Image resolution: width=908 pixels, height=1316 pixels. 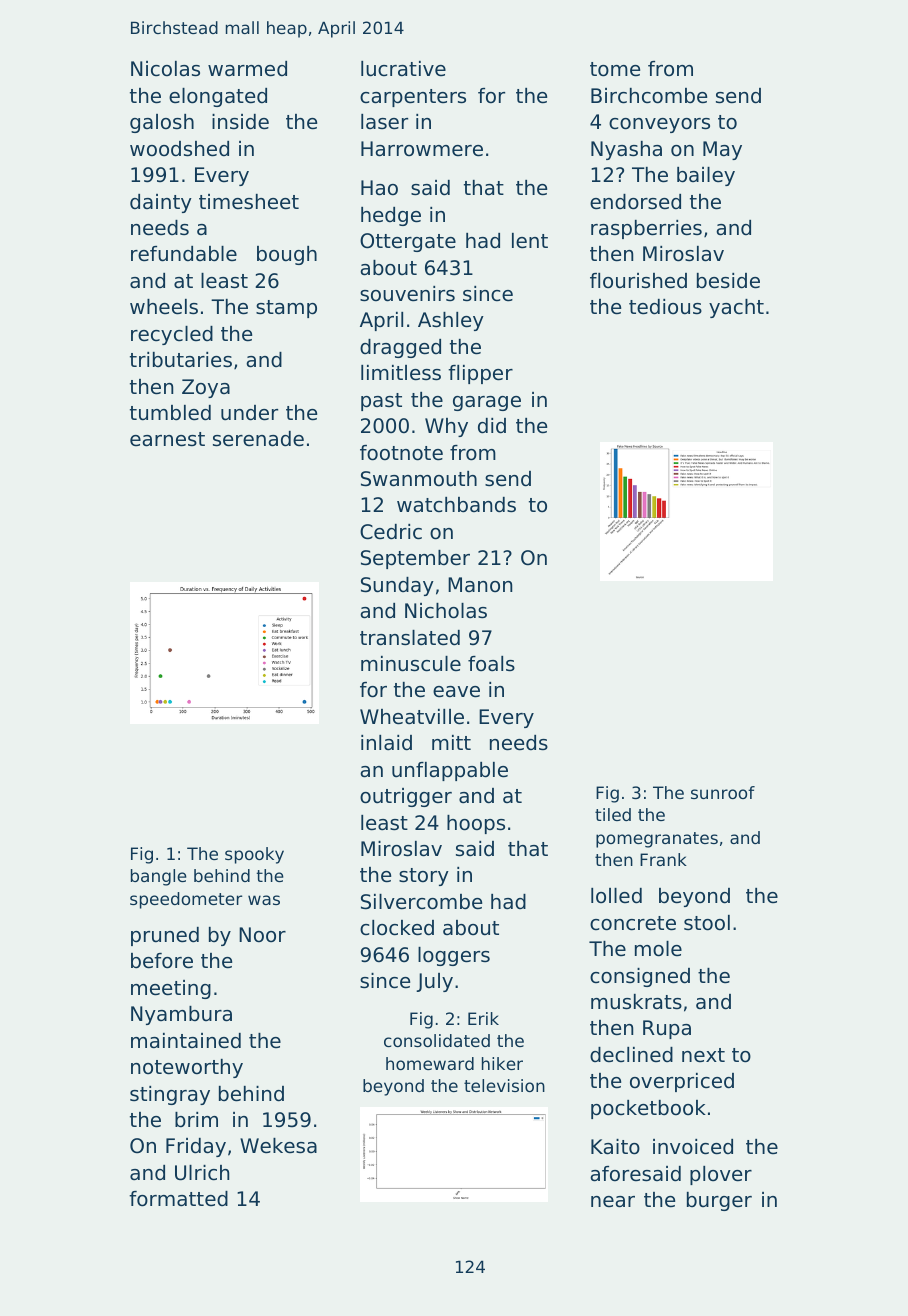 I want to click on formatted, so click(x=178, y=1199).
